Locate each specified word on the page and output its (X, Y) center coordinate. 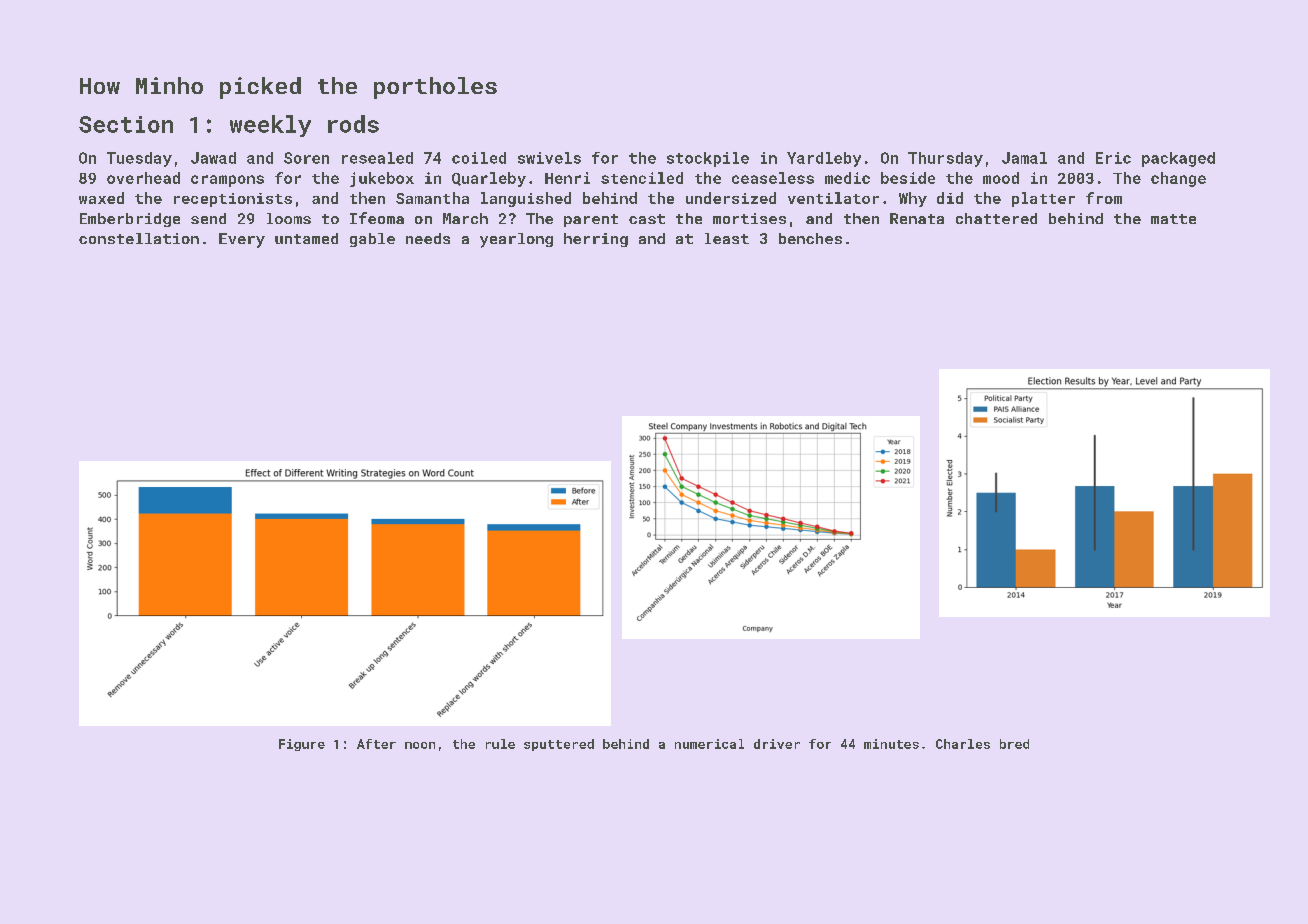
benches (810, 238)
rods (353, 124)
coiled (479, 158)
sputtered (559, 745)
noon (420, 745)
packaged (1178, 159)
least (727, 238)
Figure (302, 745)
